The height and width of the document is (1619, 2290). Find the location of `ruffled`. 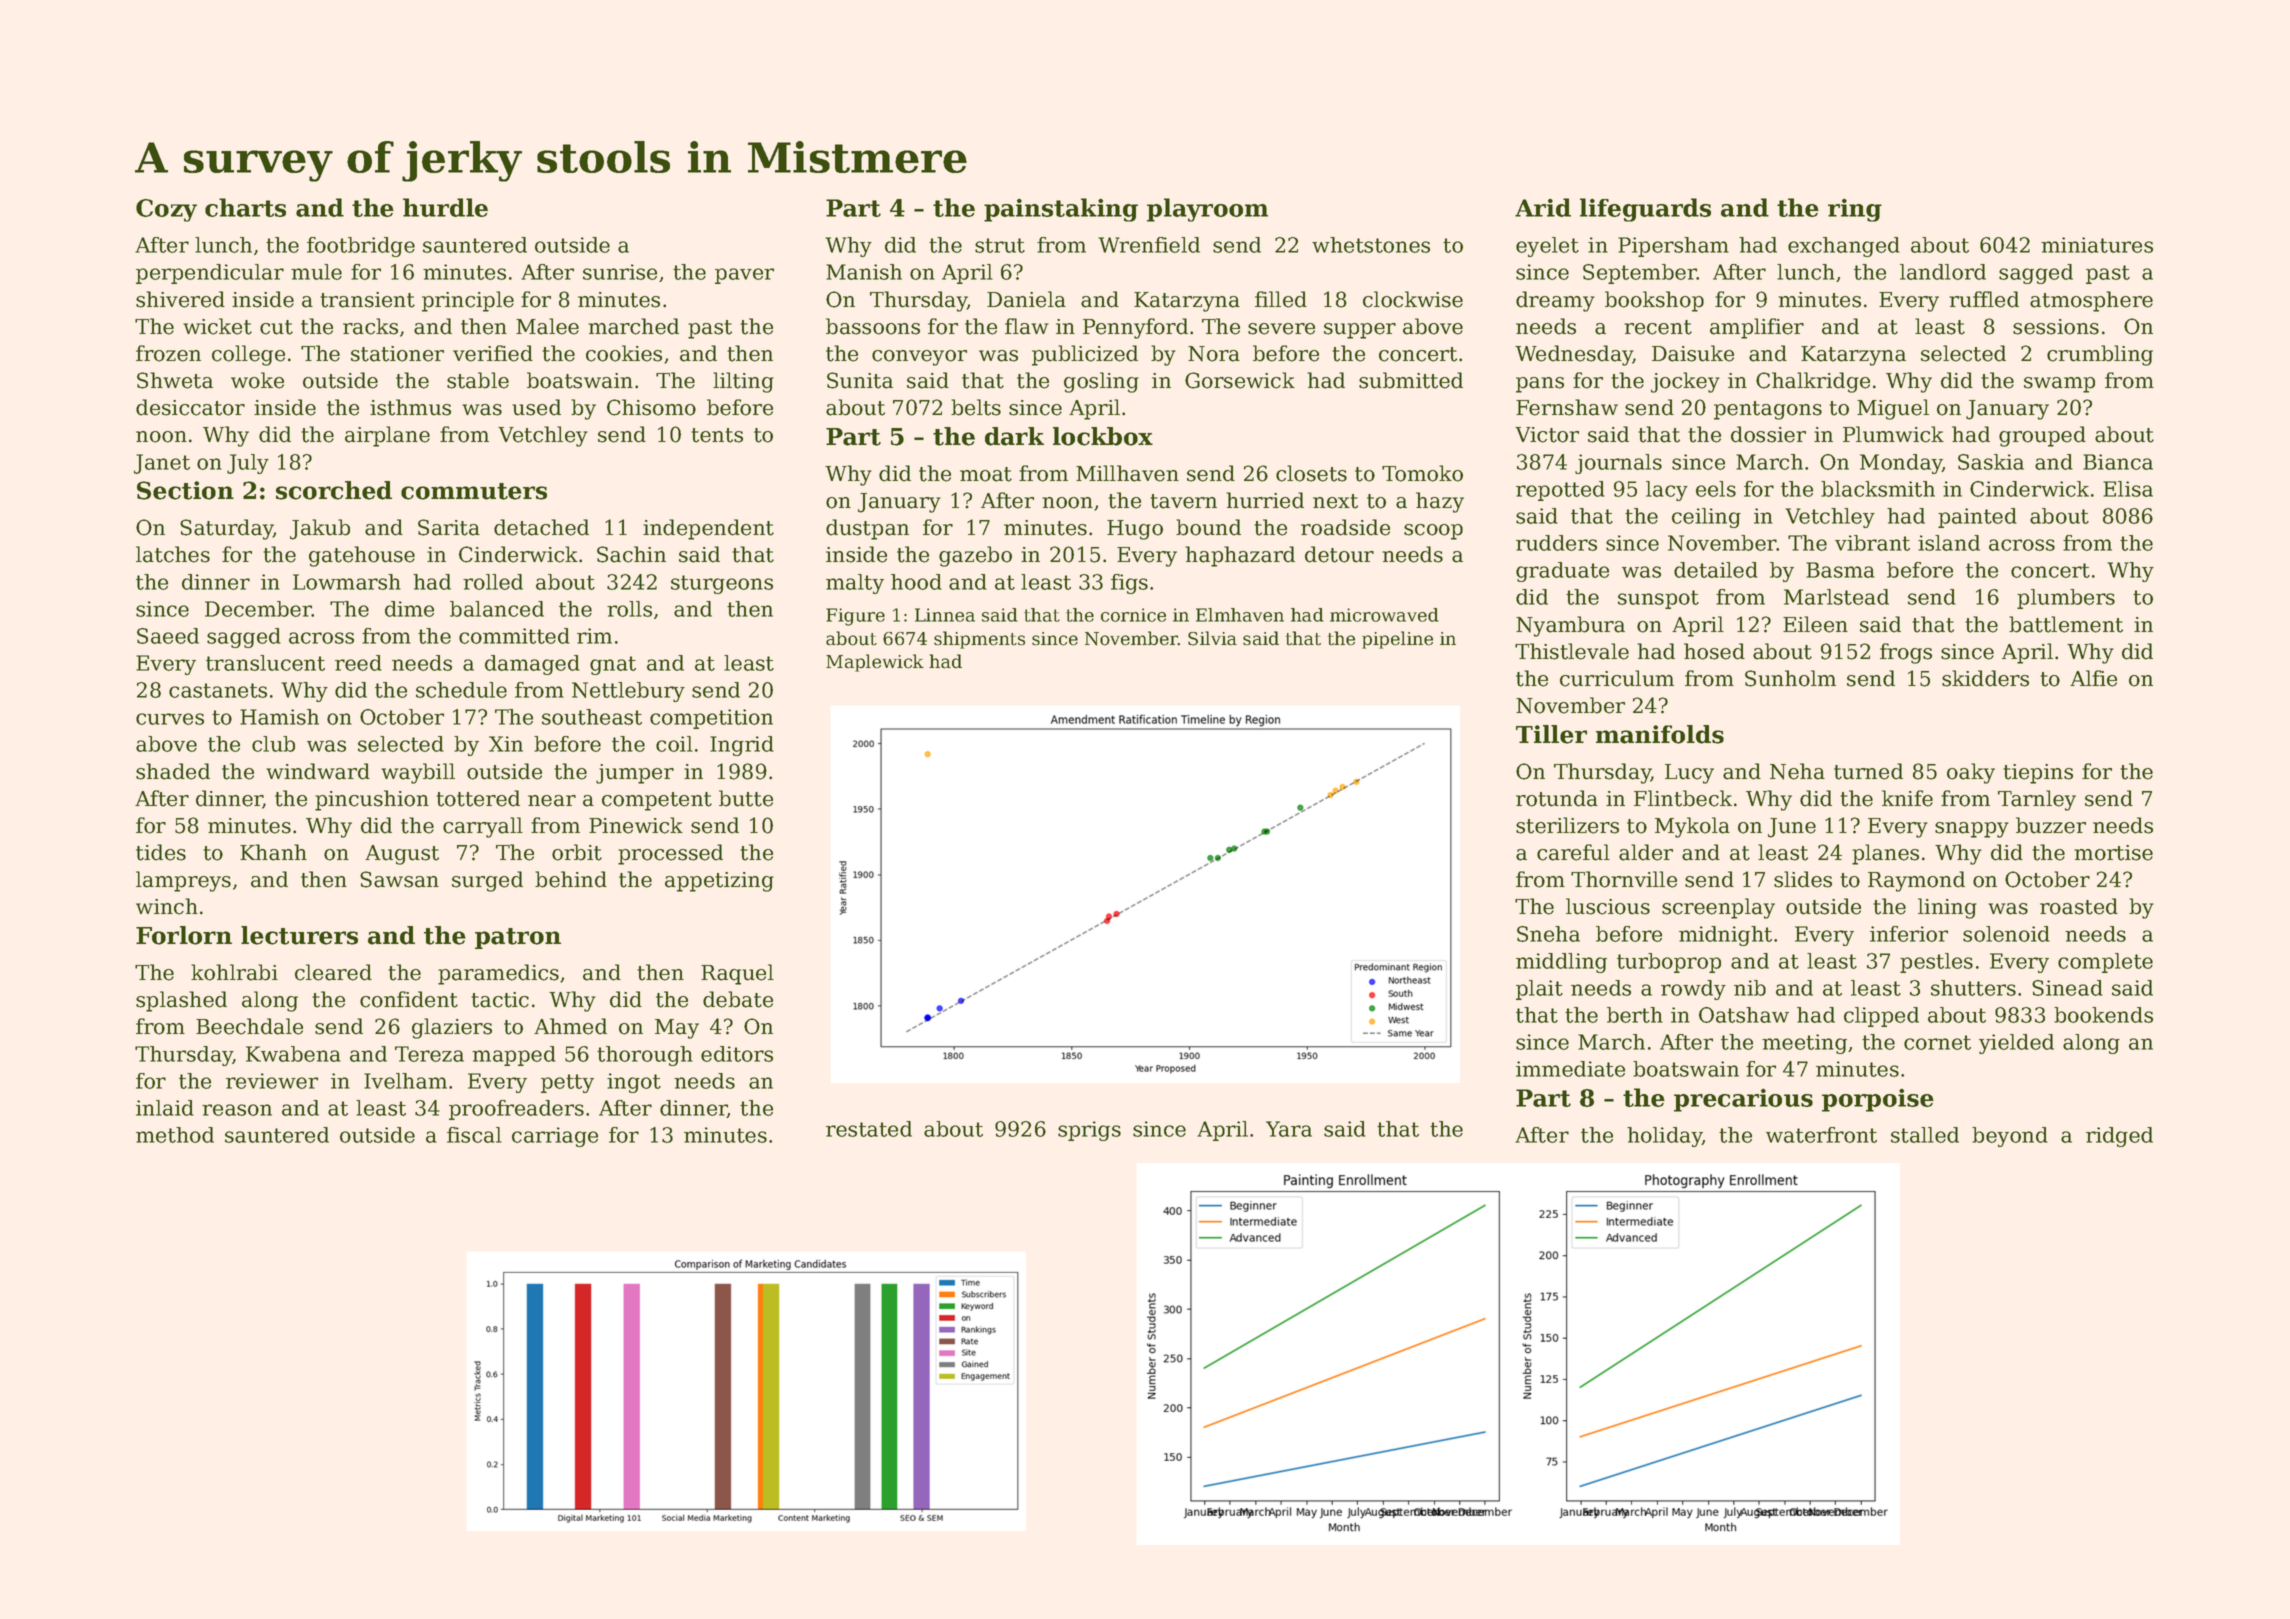

ruffled is located at coordinates (1984, 299).
